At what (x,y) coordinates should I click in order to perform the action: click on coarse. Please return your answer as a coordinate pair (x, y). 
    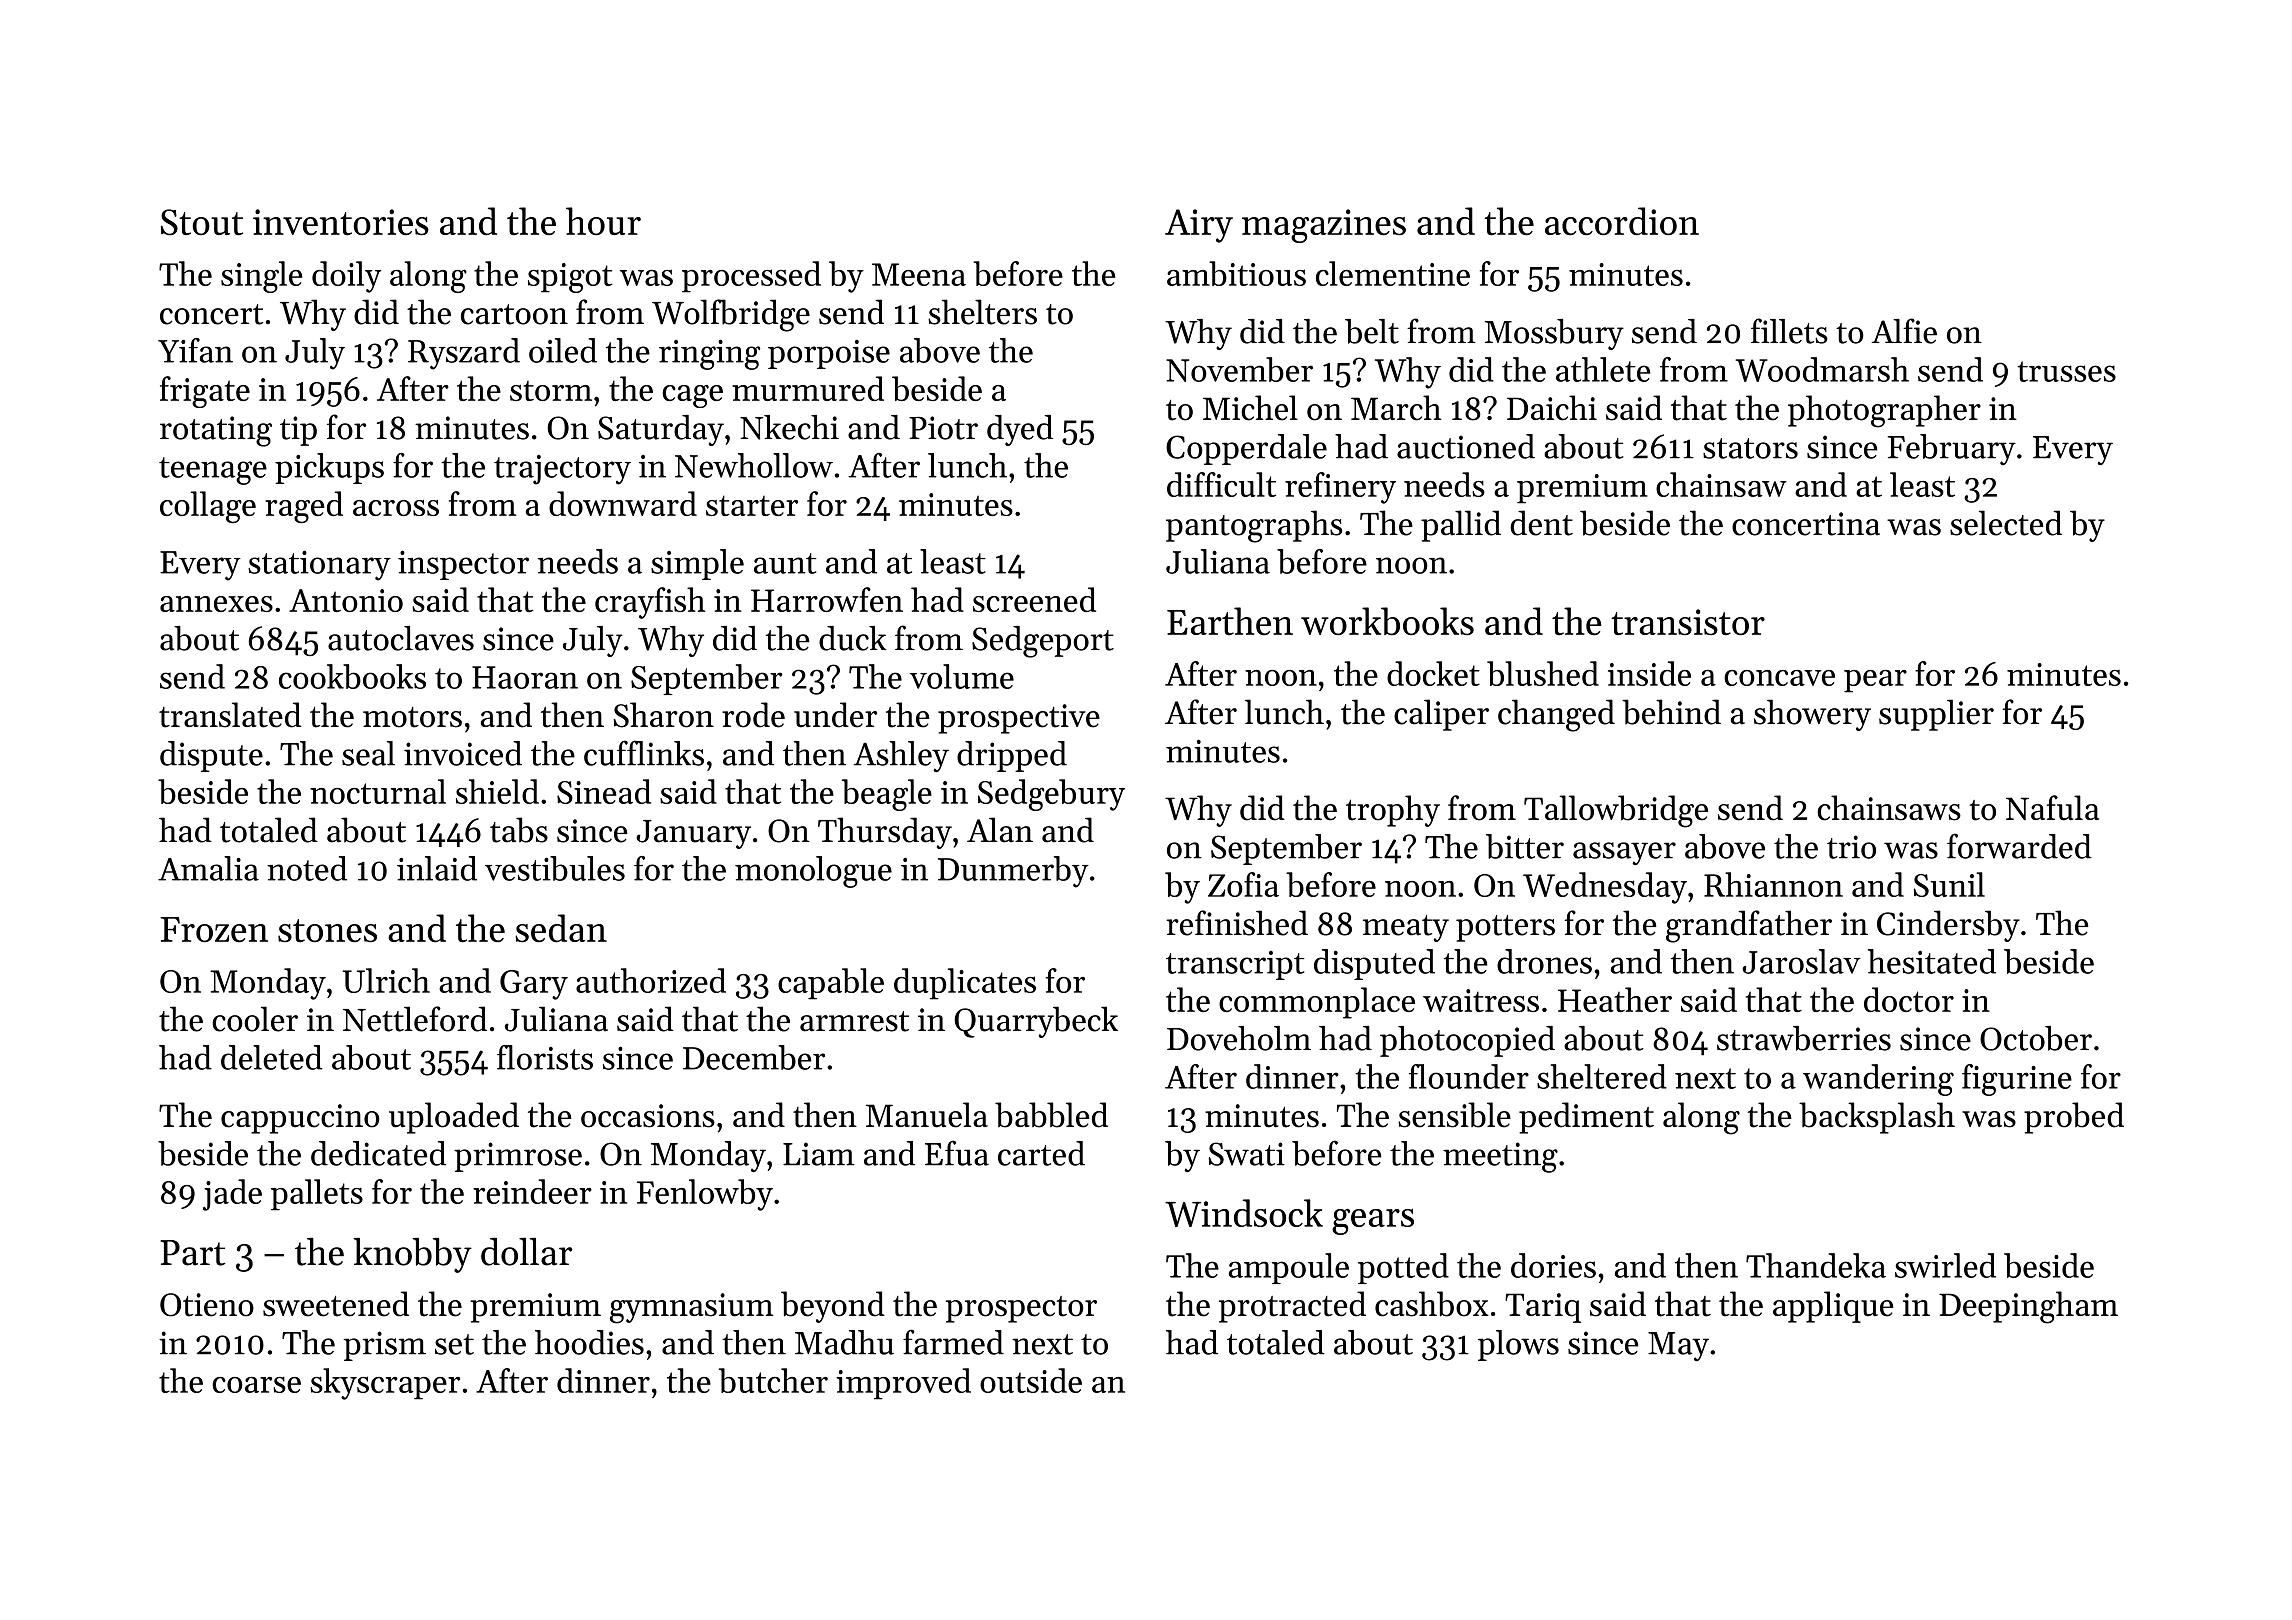
    Looking at the image, I should click on (256, 1385).
